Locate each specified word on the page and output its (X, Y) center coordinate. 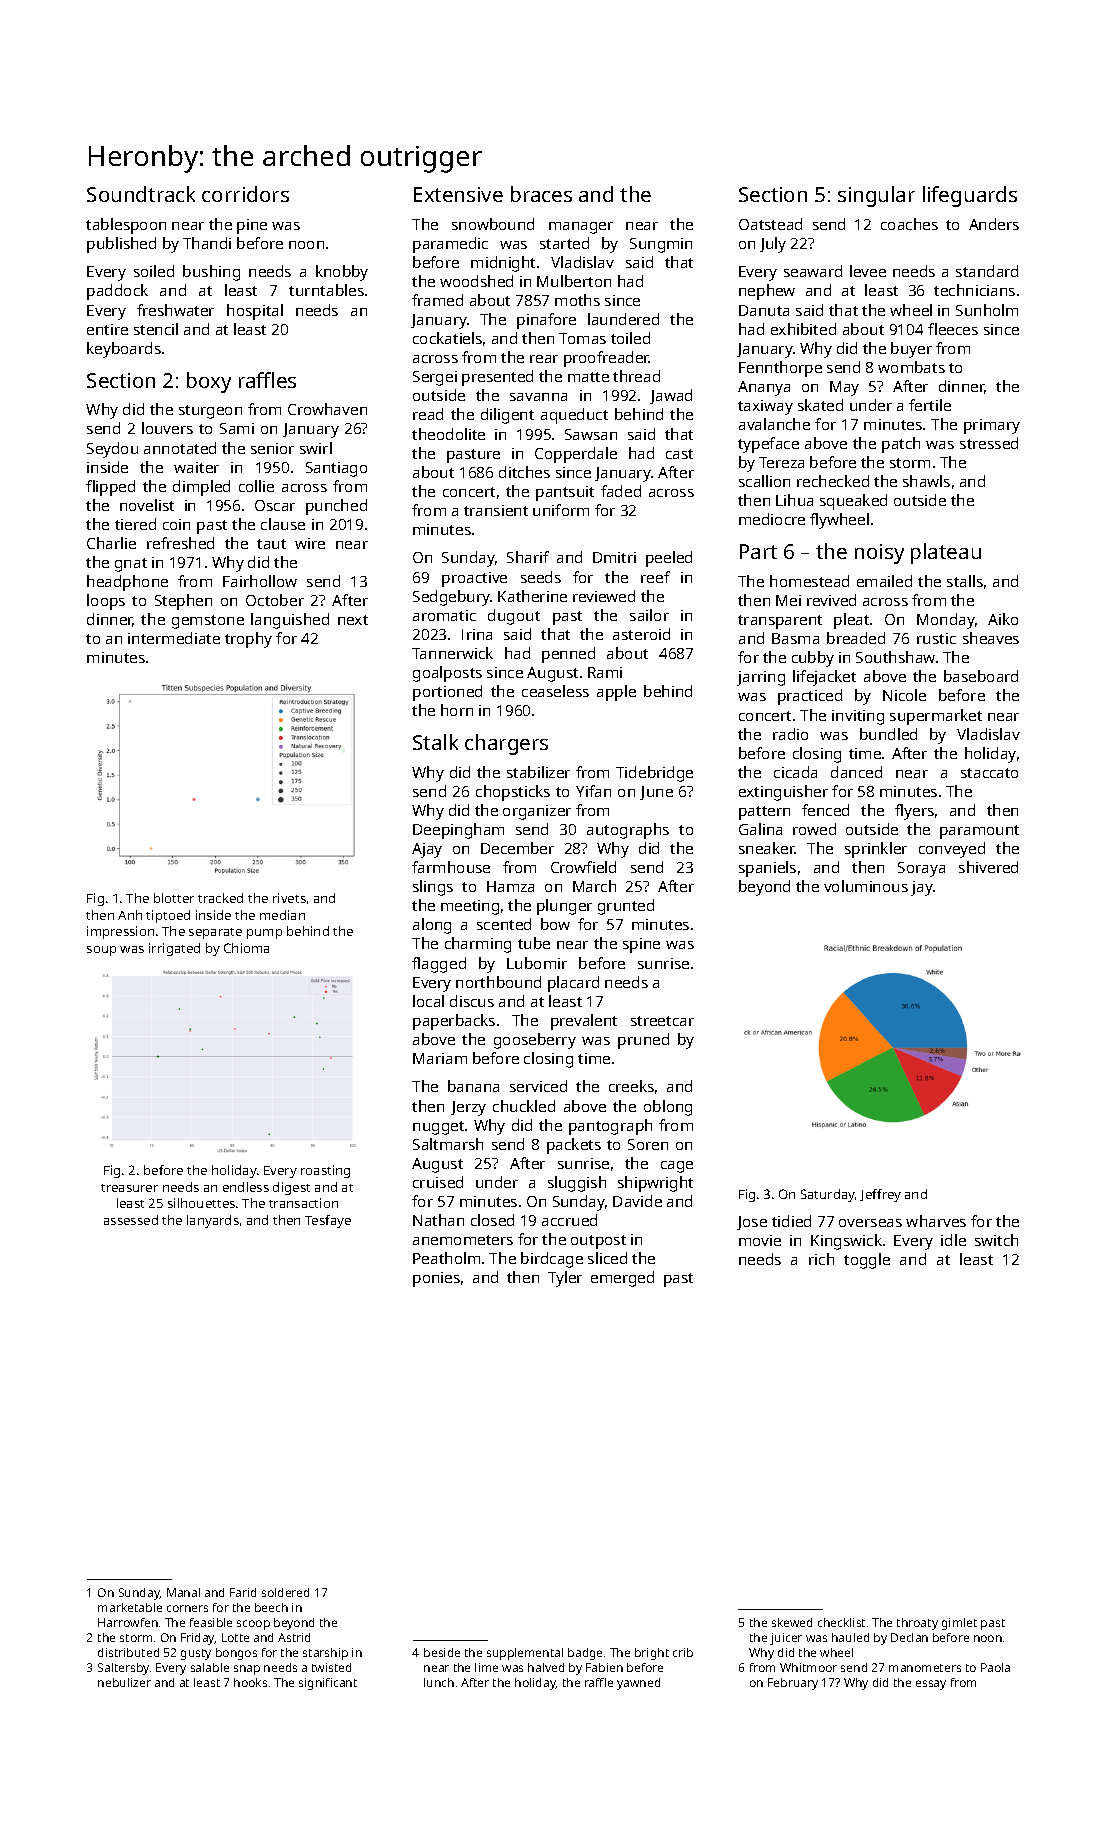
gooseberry (535, 1041)
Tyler (565, 1279)
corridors (245, 194)
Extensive (458, 194)
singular (876, 196)
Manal (183, 1592)
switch (996, 1240)
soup (101, 951)
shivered (988, 867)
